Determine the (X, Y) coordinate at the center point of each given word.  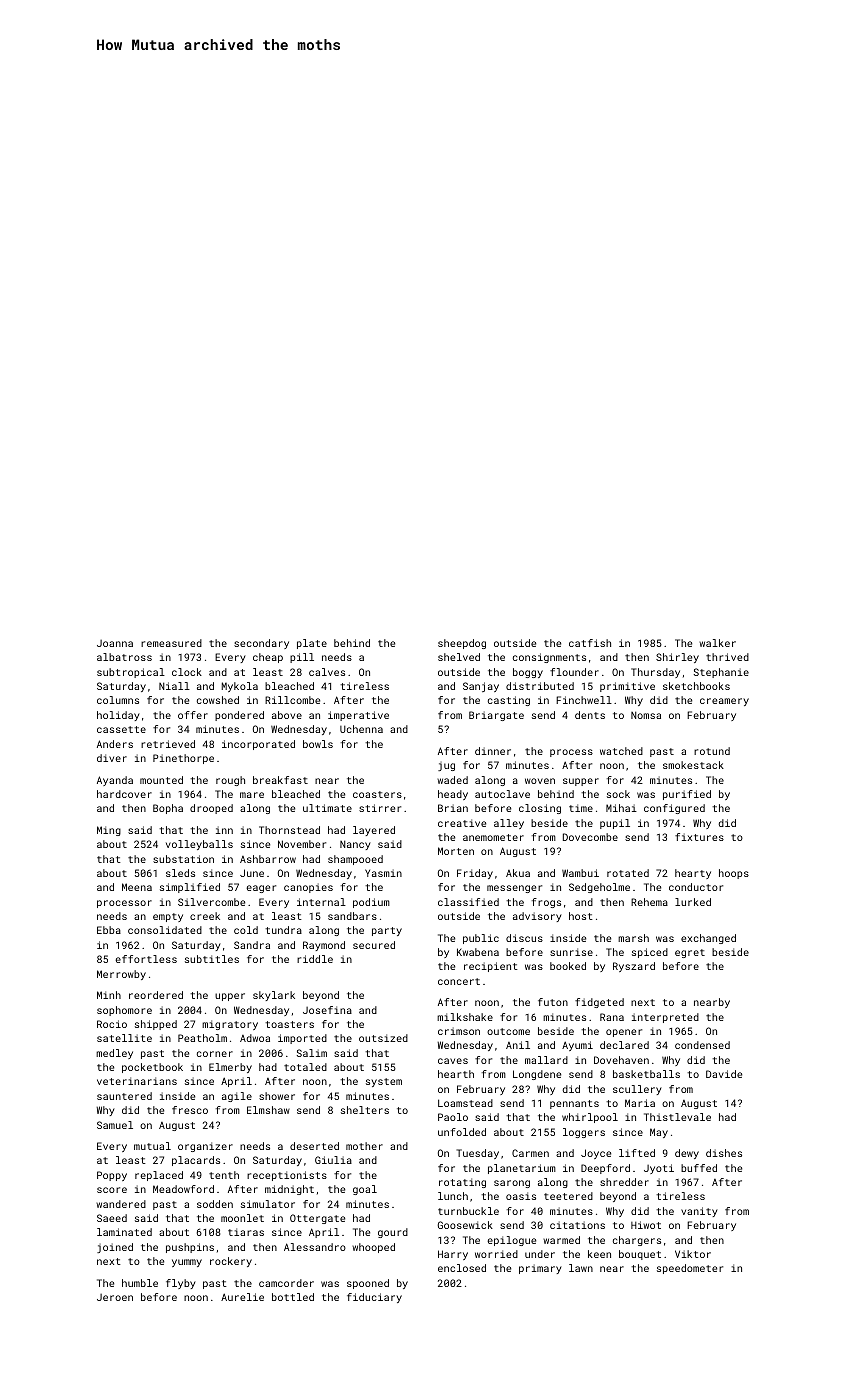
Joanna (115, 643)
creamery (724, 702)
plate (312, 644)
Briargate (496, 716)
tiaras (246, 1232)
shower (277, 1096)
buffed (699, 1168)
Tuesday (478, 1154)
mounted (161, 780)
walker (717, 643)
